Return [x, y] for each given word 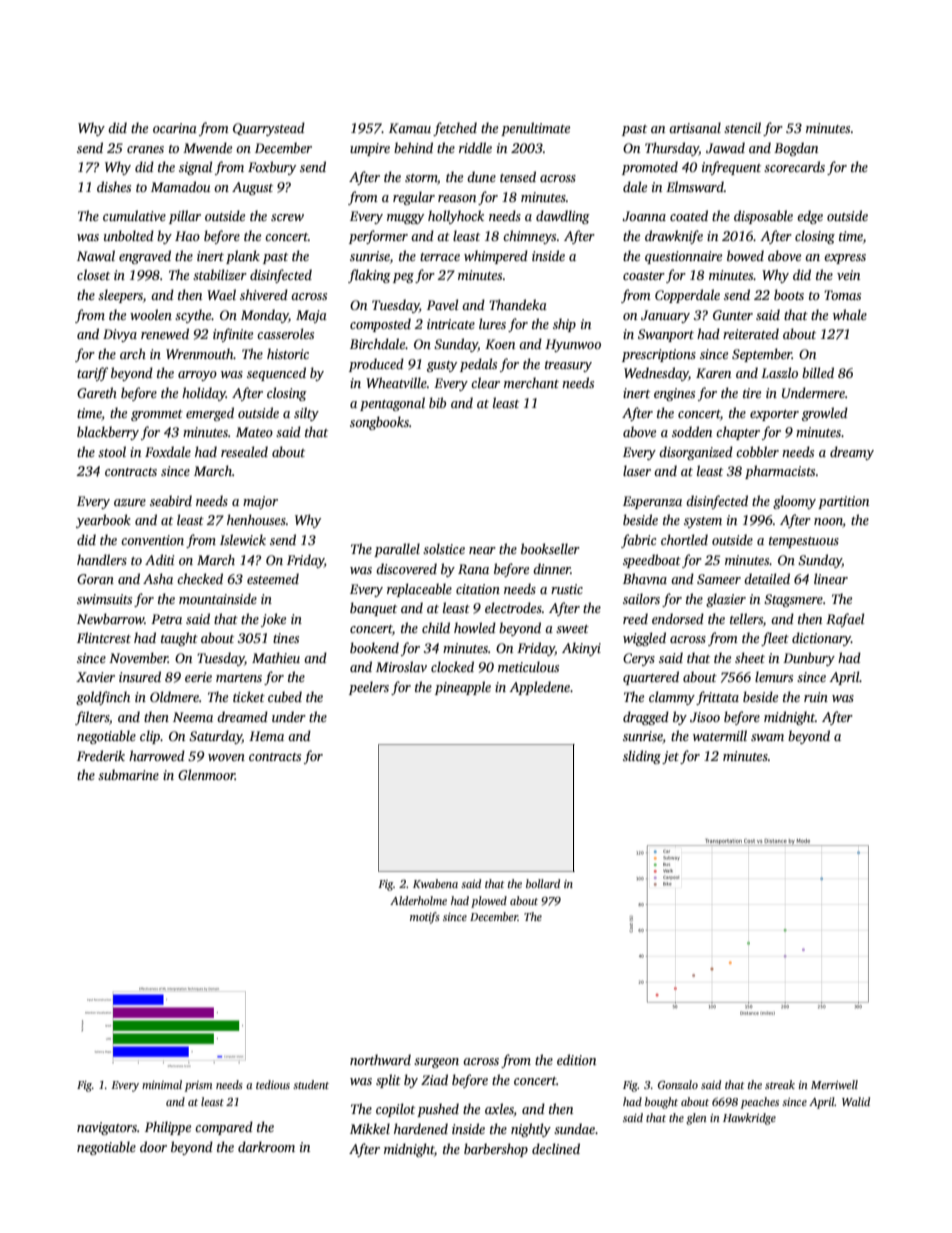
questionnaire [683, 257]
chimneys [529, 237]
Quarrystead [269, 129]
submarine [128, 774]
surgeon [436, 1063]
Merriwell [834, 1084]
